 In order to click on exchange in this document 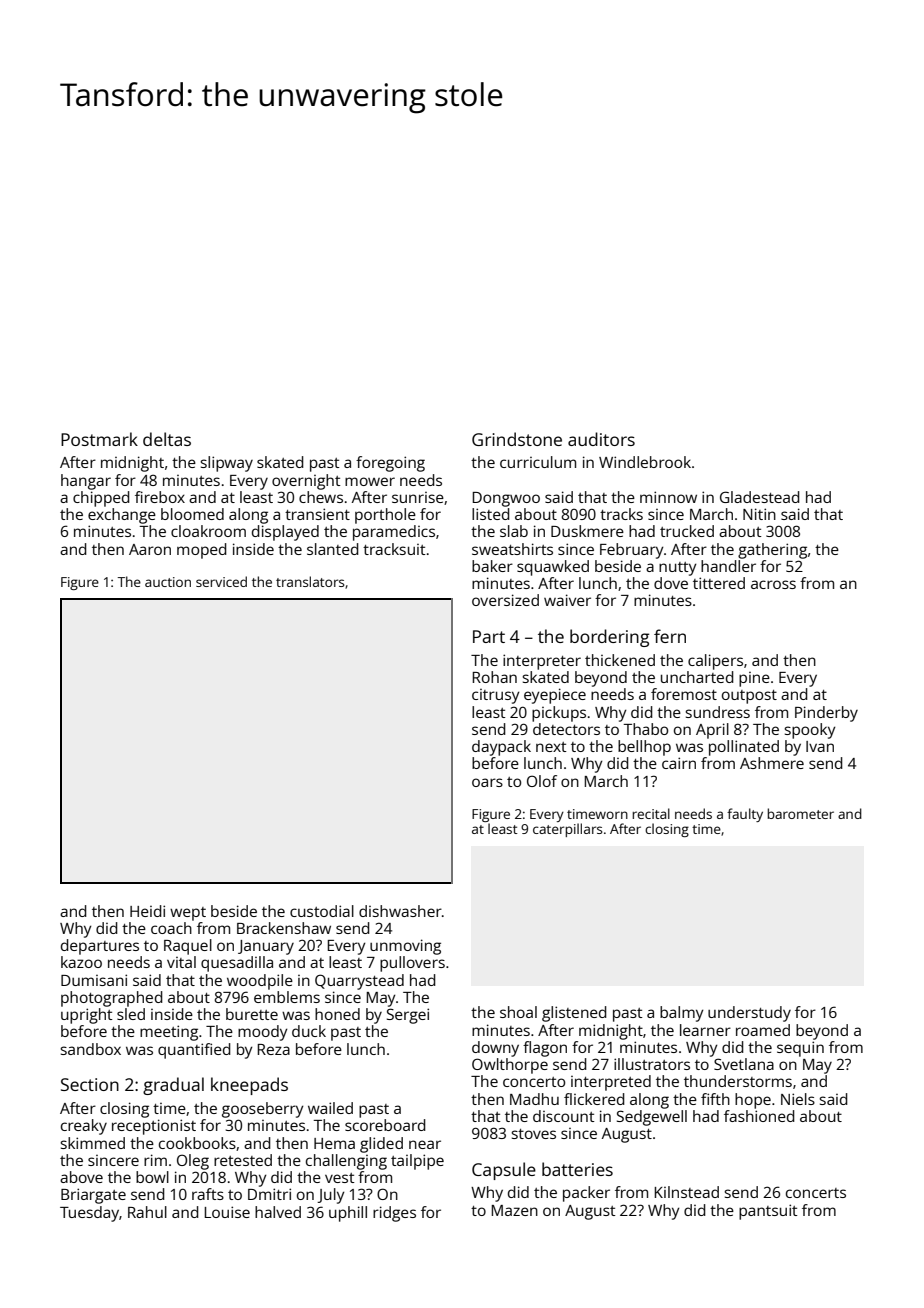, I will do `click(122, 516)`.
